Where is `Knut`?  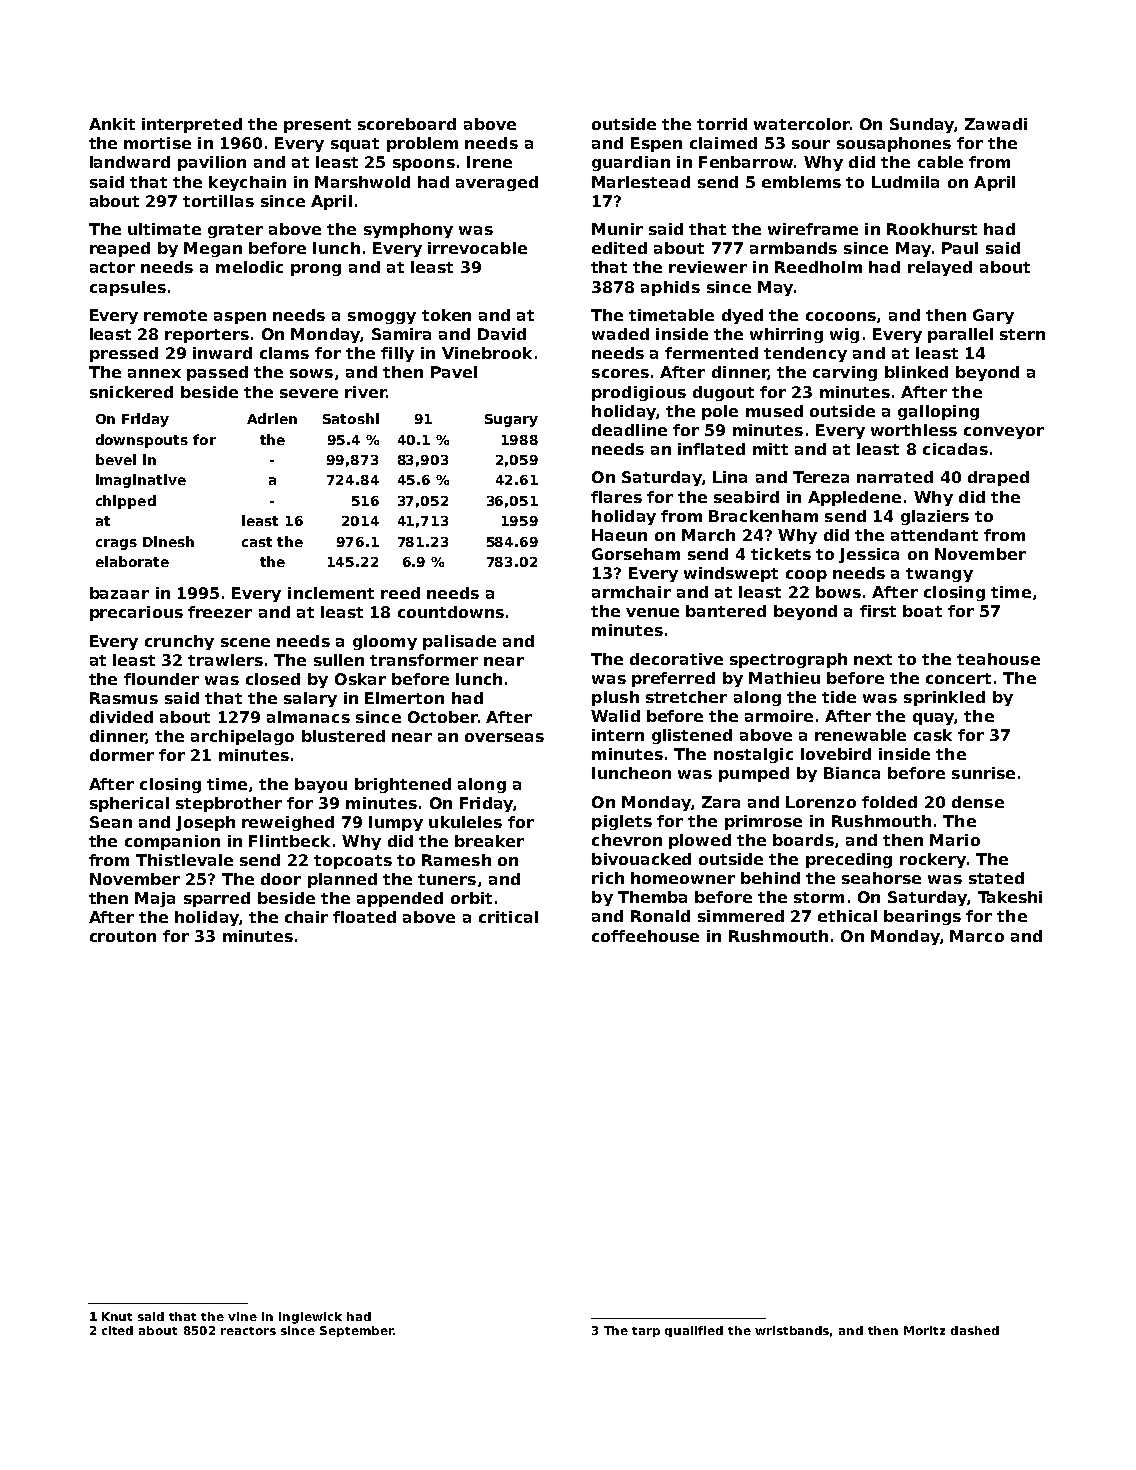
Knut is located at coordinates (117, 1316).
